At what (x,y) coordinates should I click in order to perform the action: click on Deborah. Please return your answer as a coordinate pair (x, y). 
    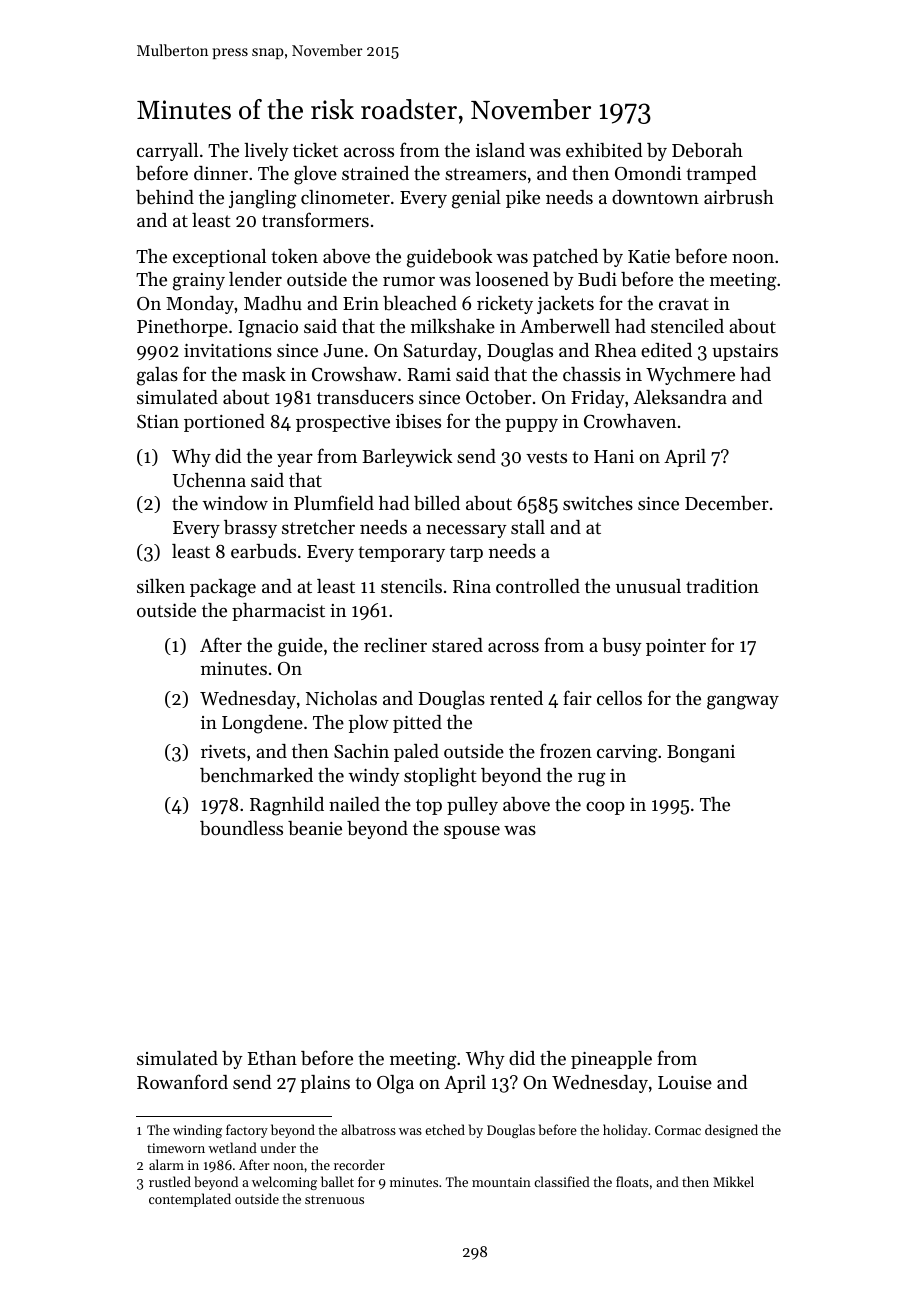
    Looking at the image, I should click on (707, 150).
